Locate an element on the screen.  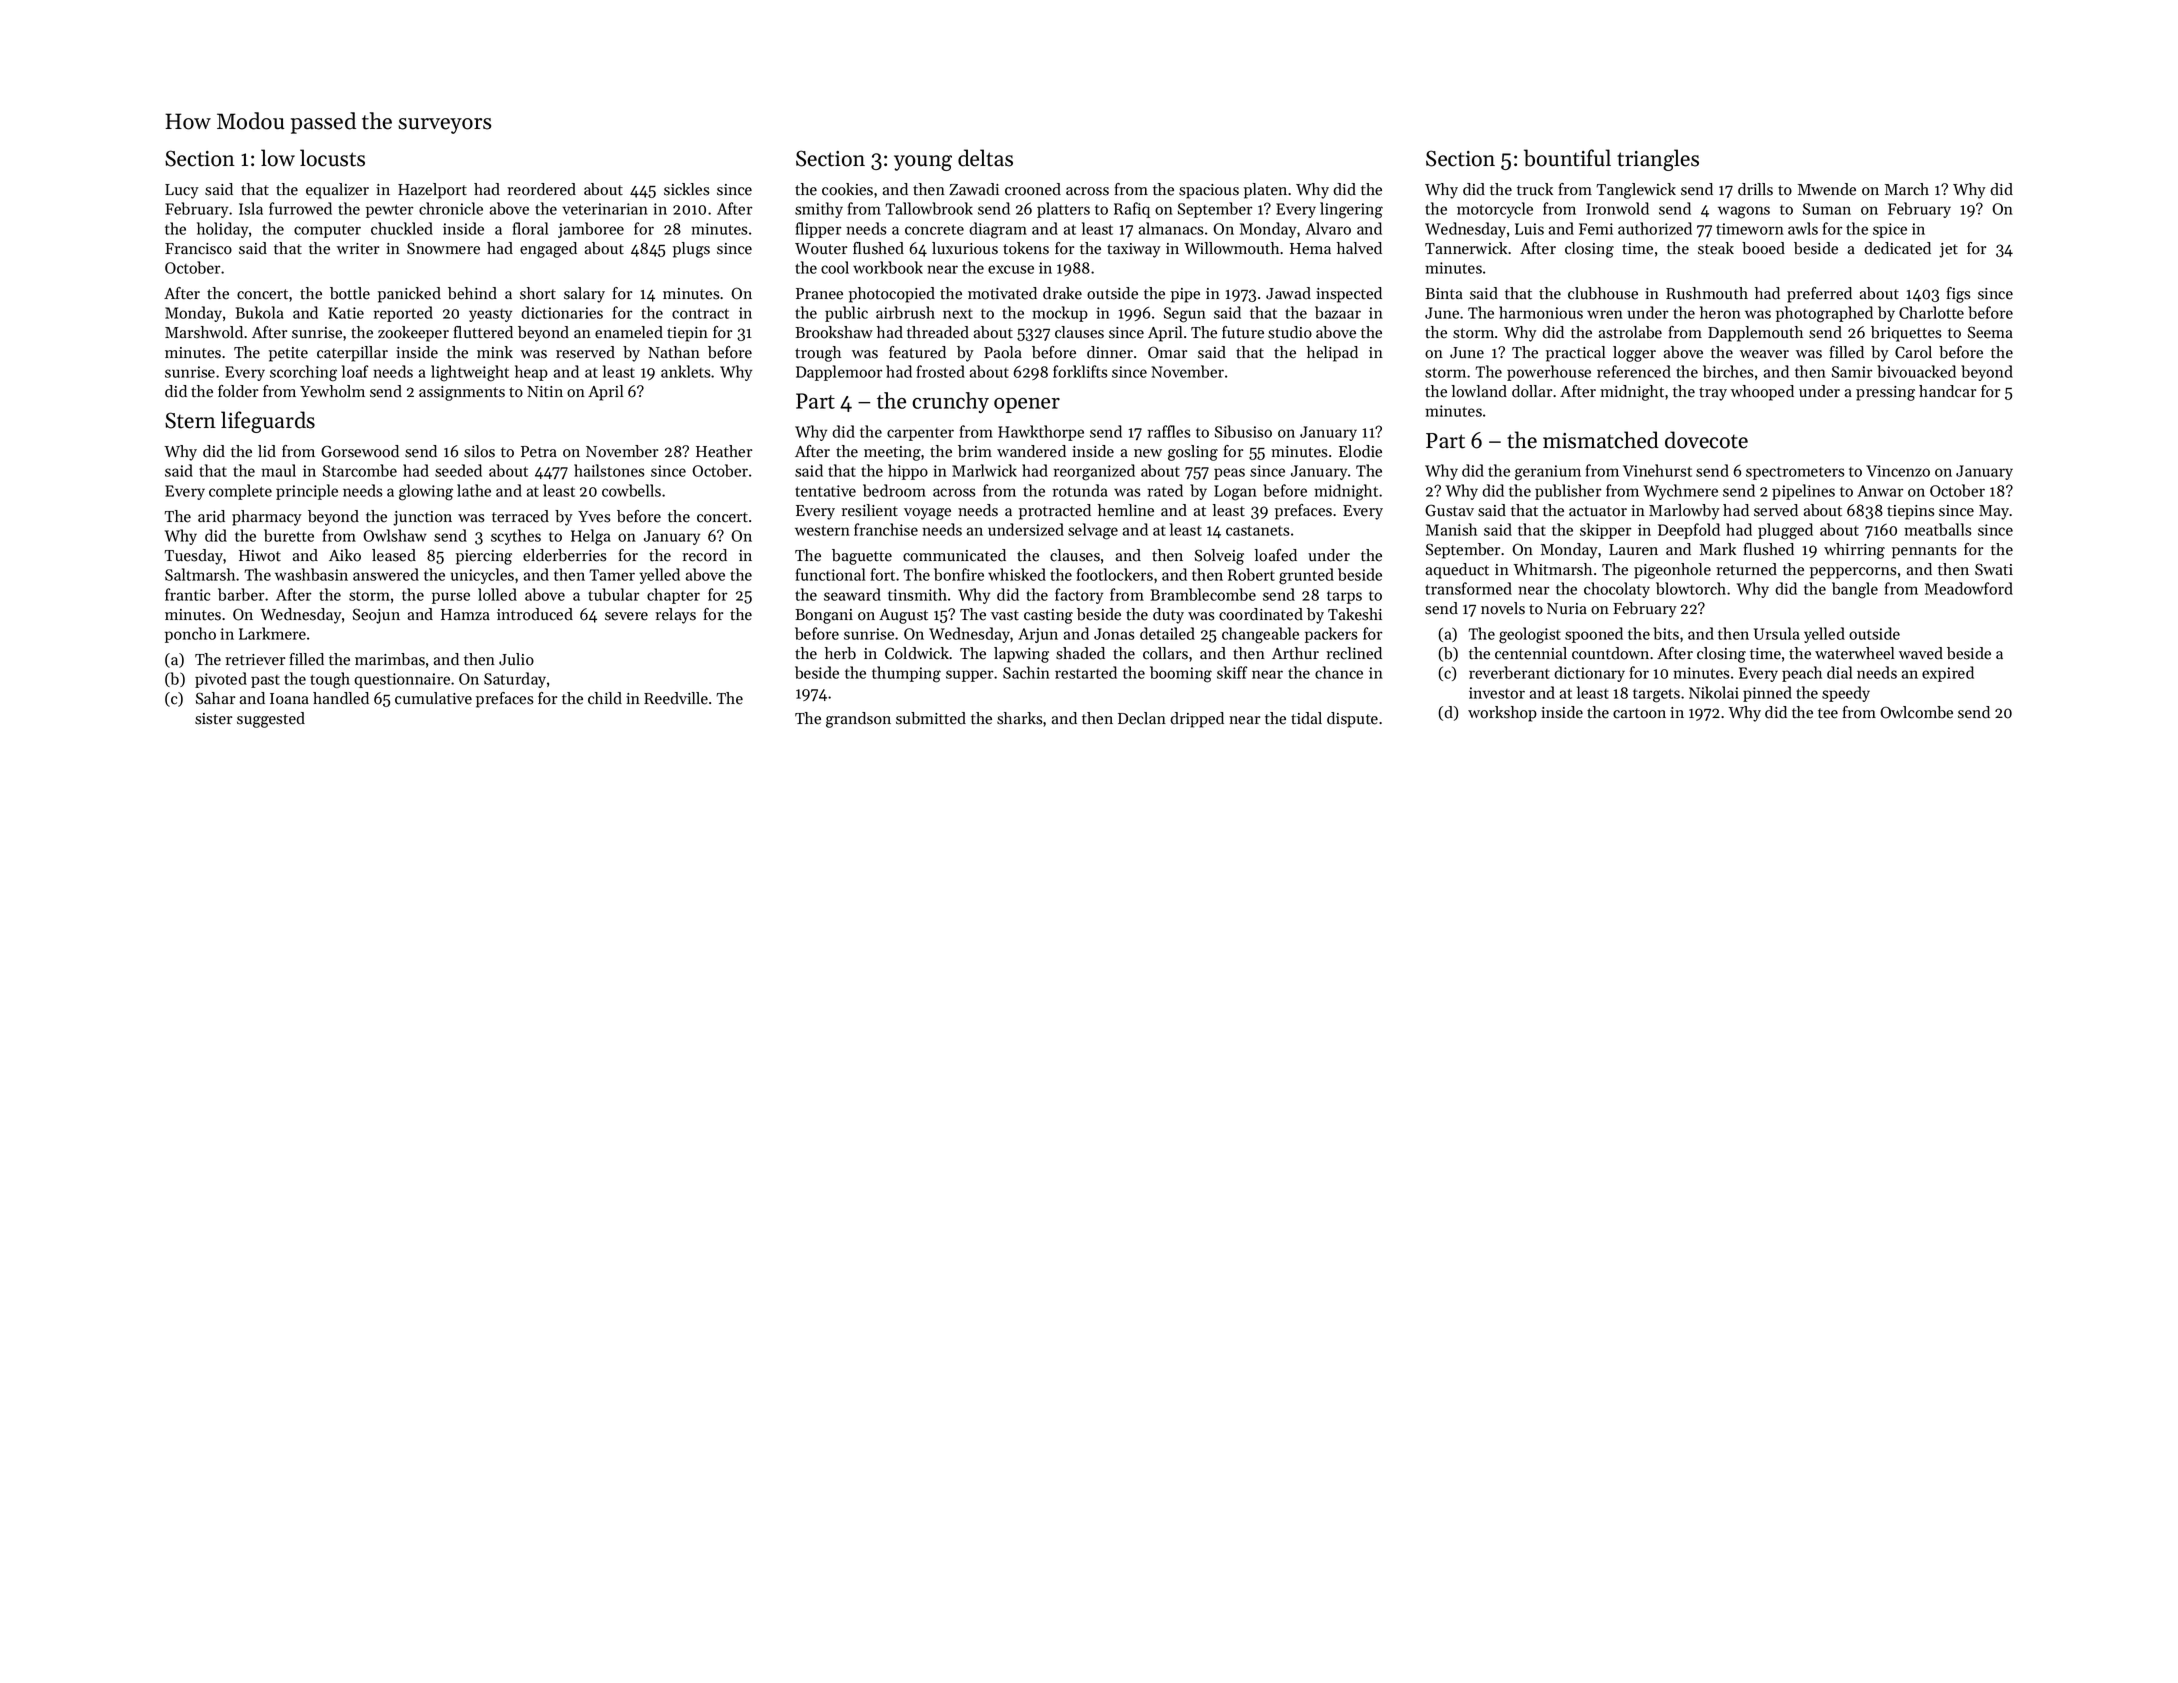
bonfire is located at coordinates (959, 574).
